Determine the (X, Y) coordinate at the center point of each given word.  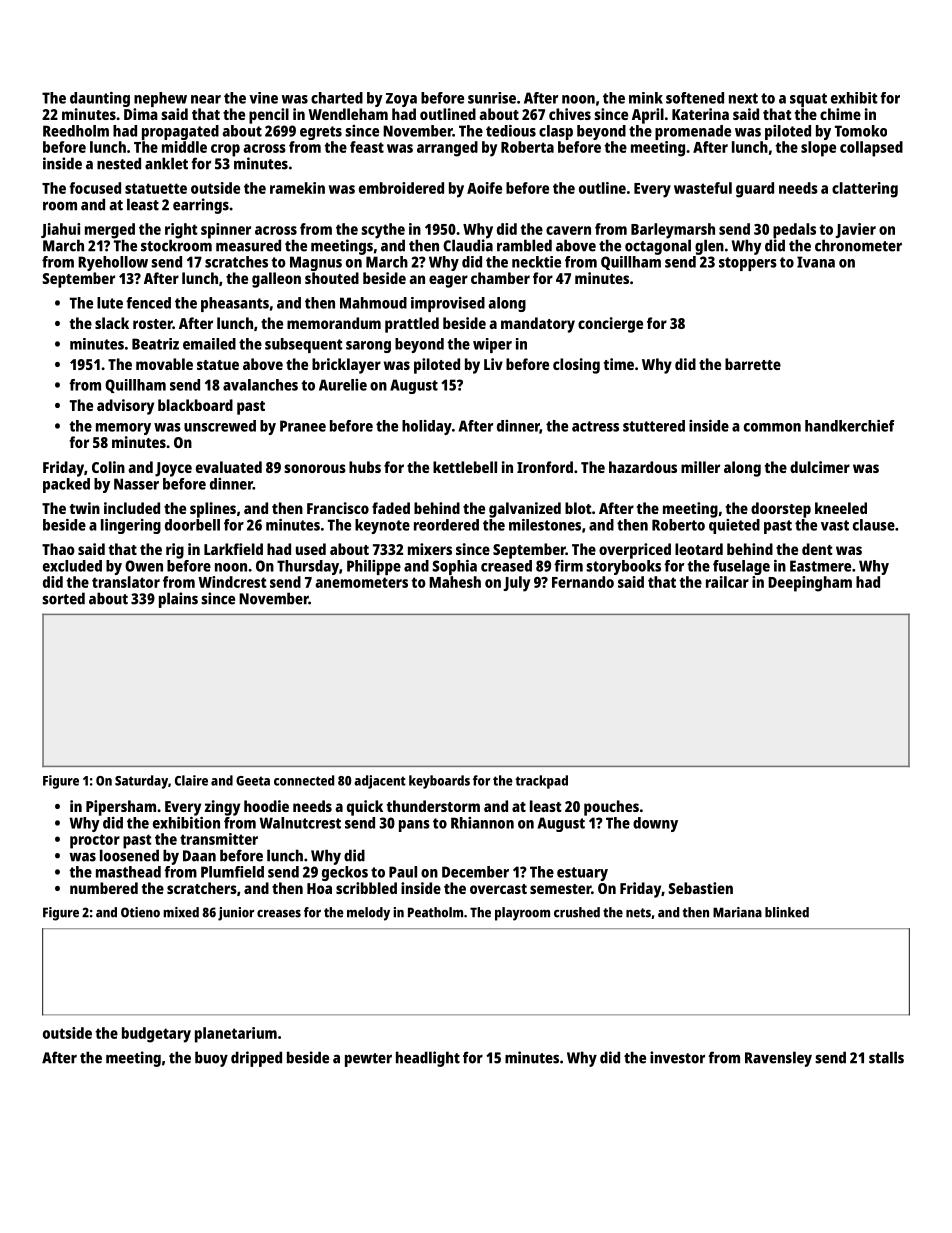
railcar (727, 582)
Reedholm (76, 131)
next (743, 98)
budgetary (156, 1035)
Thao (58, 549)
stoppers (748, 264)
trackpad (541, 782)
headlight (428, 1059)
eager (448, 281)
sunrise (492, 98)
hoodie (266, 806)
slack (112, 323)
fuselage (741, 567)
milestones (545, 525)
